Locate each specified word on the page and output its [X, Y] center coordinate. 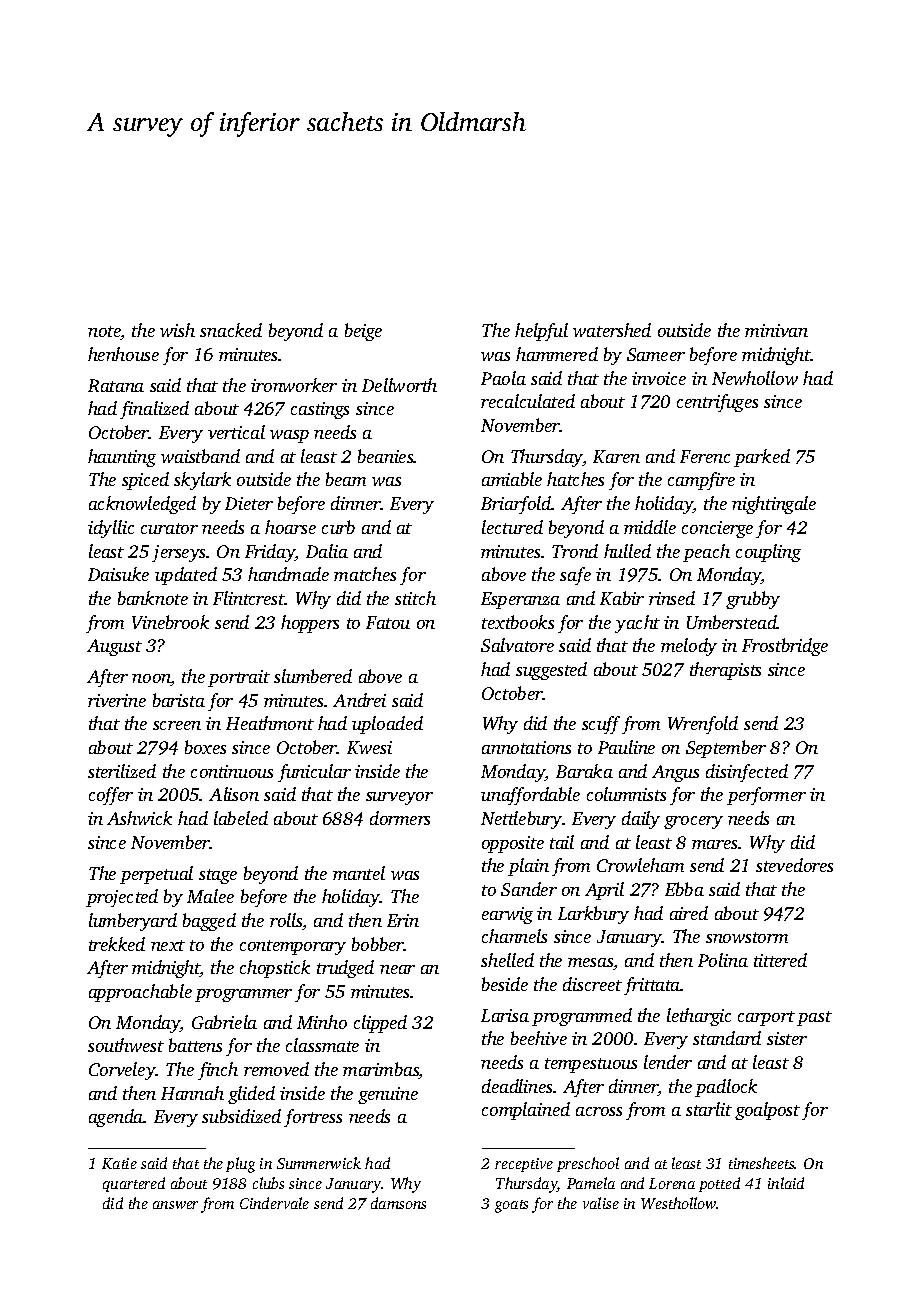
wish [177, 330]
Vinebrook [170, 622]
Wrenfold [703, 725]
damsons [398, 1203]
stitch [415, 598]
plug [240, 1165]
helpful [541, 332]
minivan [776, 330]
